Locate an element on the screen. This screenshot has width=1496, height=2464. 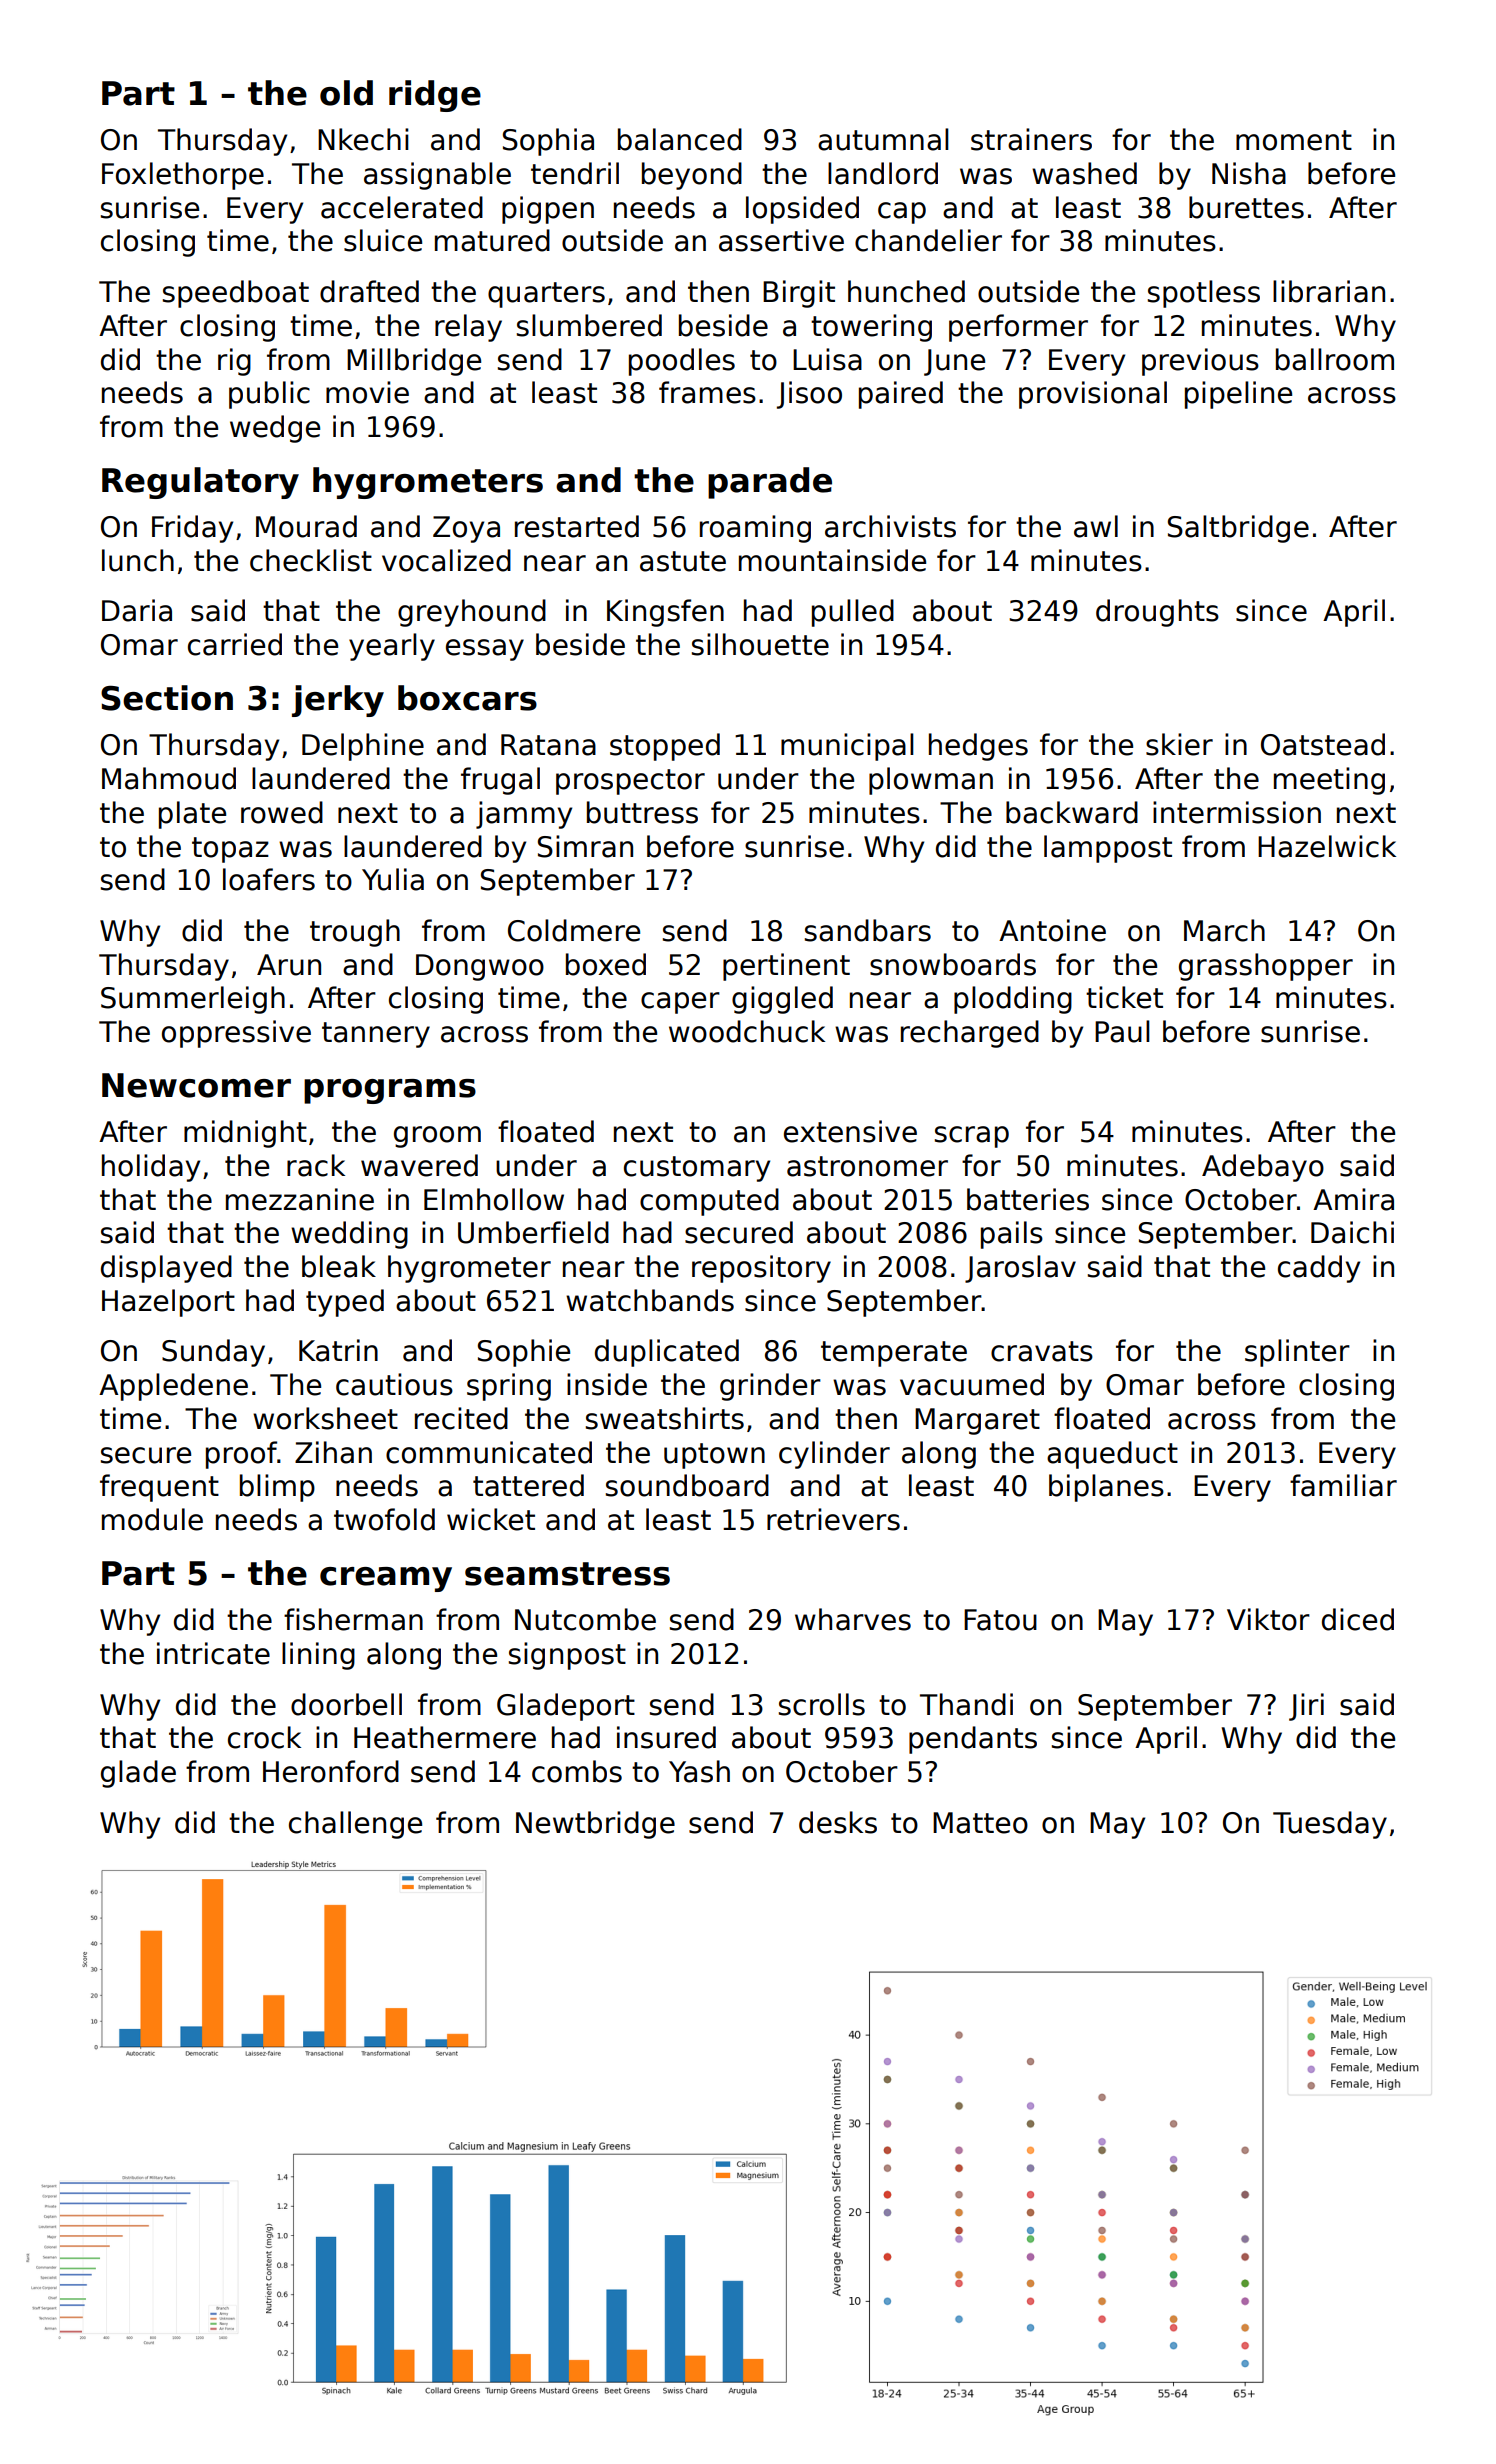
Foxlethorpe is located at coordinates (183, 176).
